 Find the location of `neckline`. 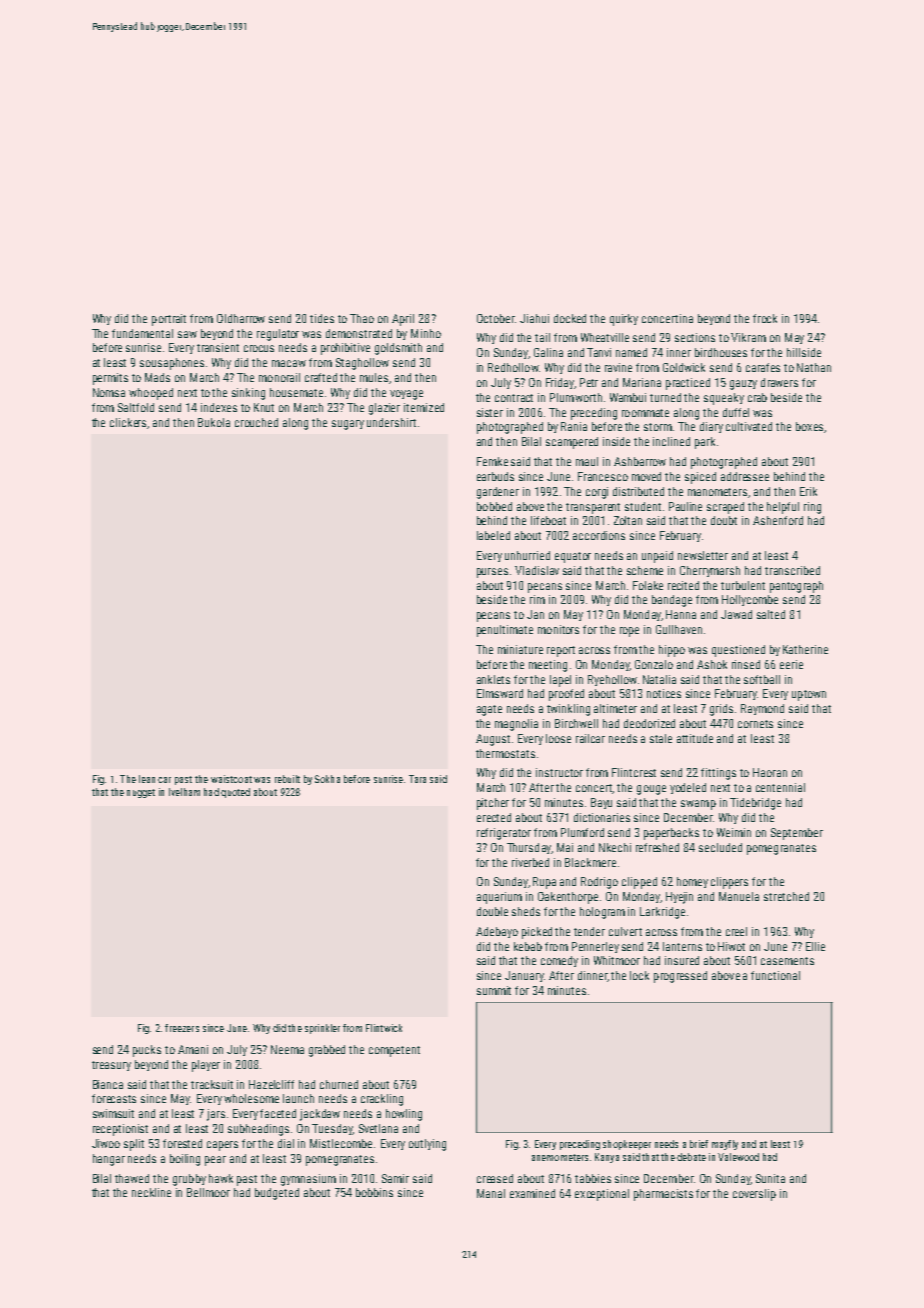

neckline is located at coordinates (151, 1192).
